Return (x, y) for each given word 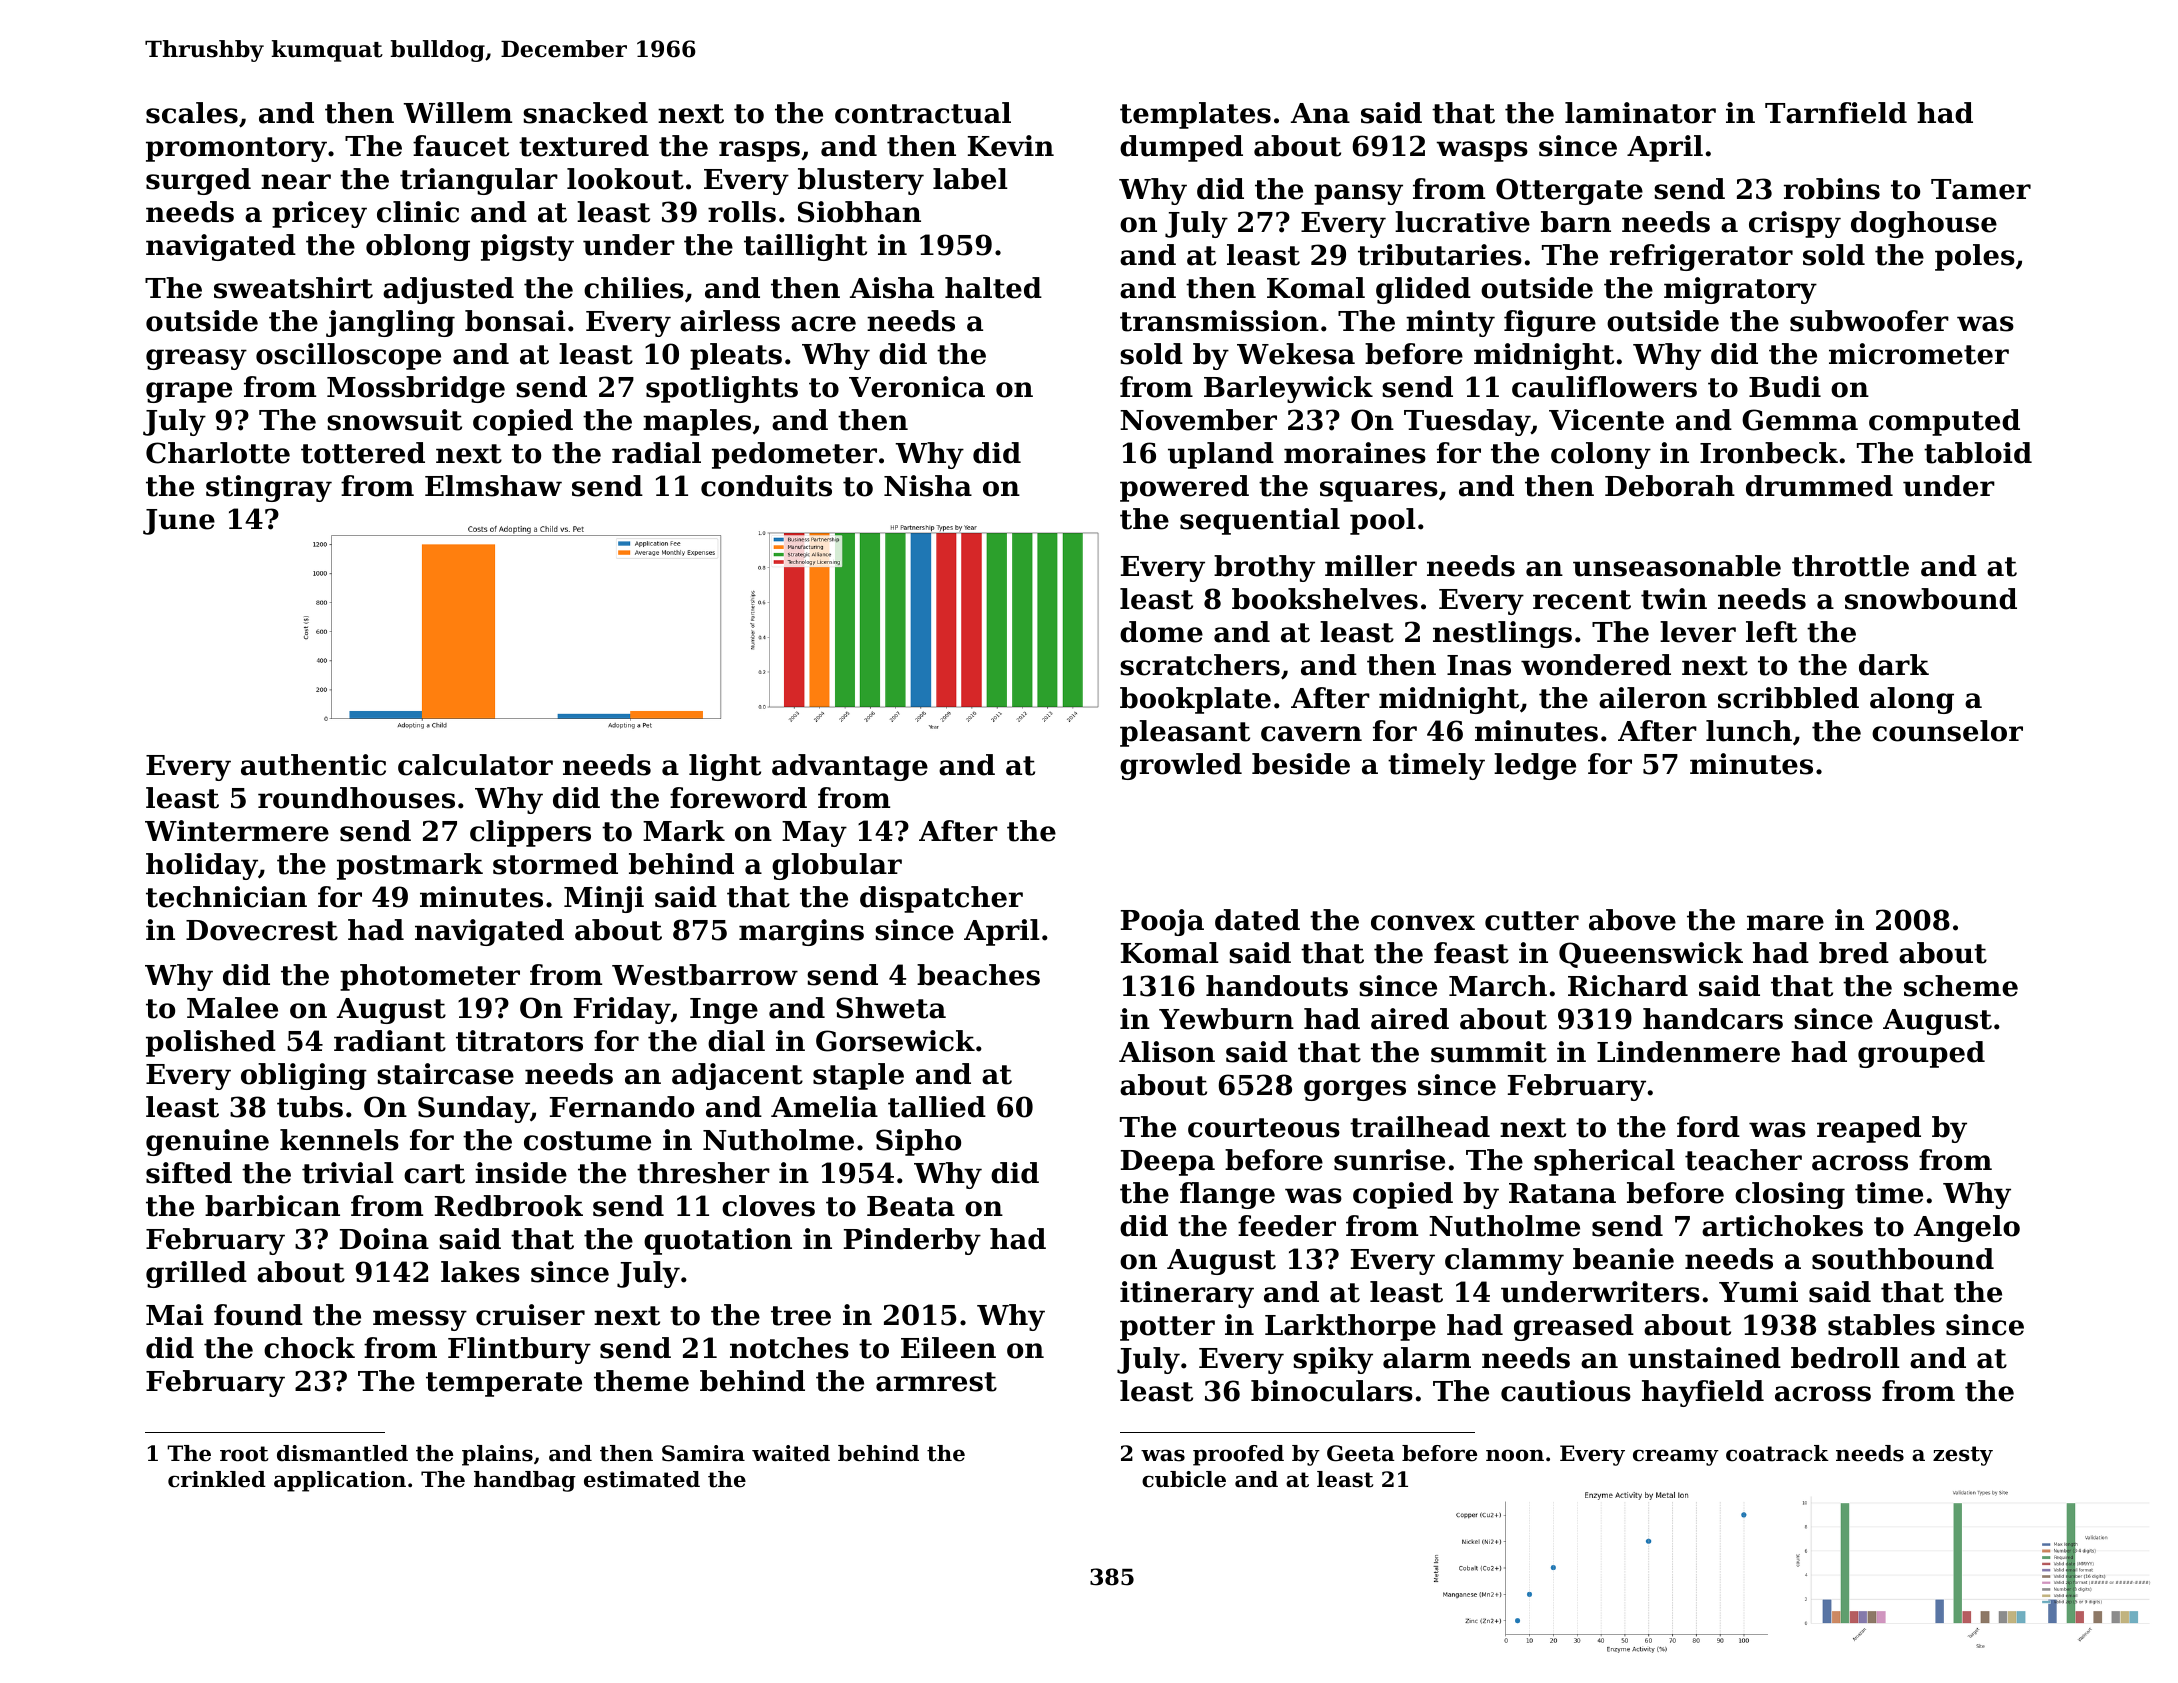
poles (1975, 257)
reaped (1869, 1129)
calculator (475, 765)
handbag (525, 1481)
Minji (604, 899)
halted (993, 288)
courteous (1264, 1128)
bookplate (1195, 700)
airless (730, 321)
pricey (319, 214)
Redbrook (509, 1206)
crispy (1795, 224)
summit (1489, 1052)
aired (1410, 1019)
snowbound (1931, 599)
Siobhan (859, 212)
